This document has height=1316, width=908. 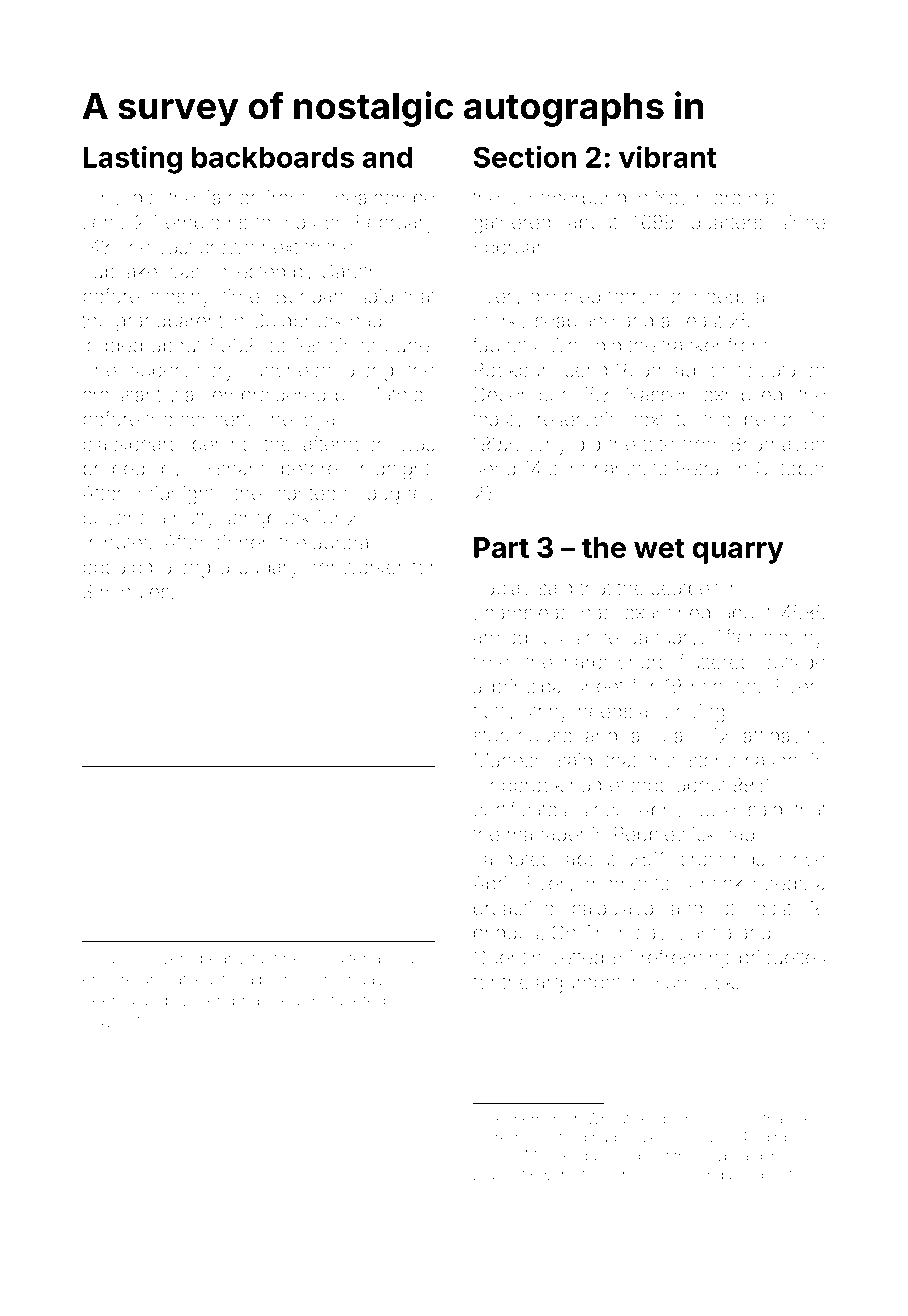 What do you see at coordinates (319, 421) in the document?
I see `loyal` at bounding box center [319, 421].
